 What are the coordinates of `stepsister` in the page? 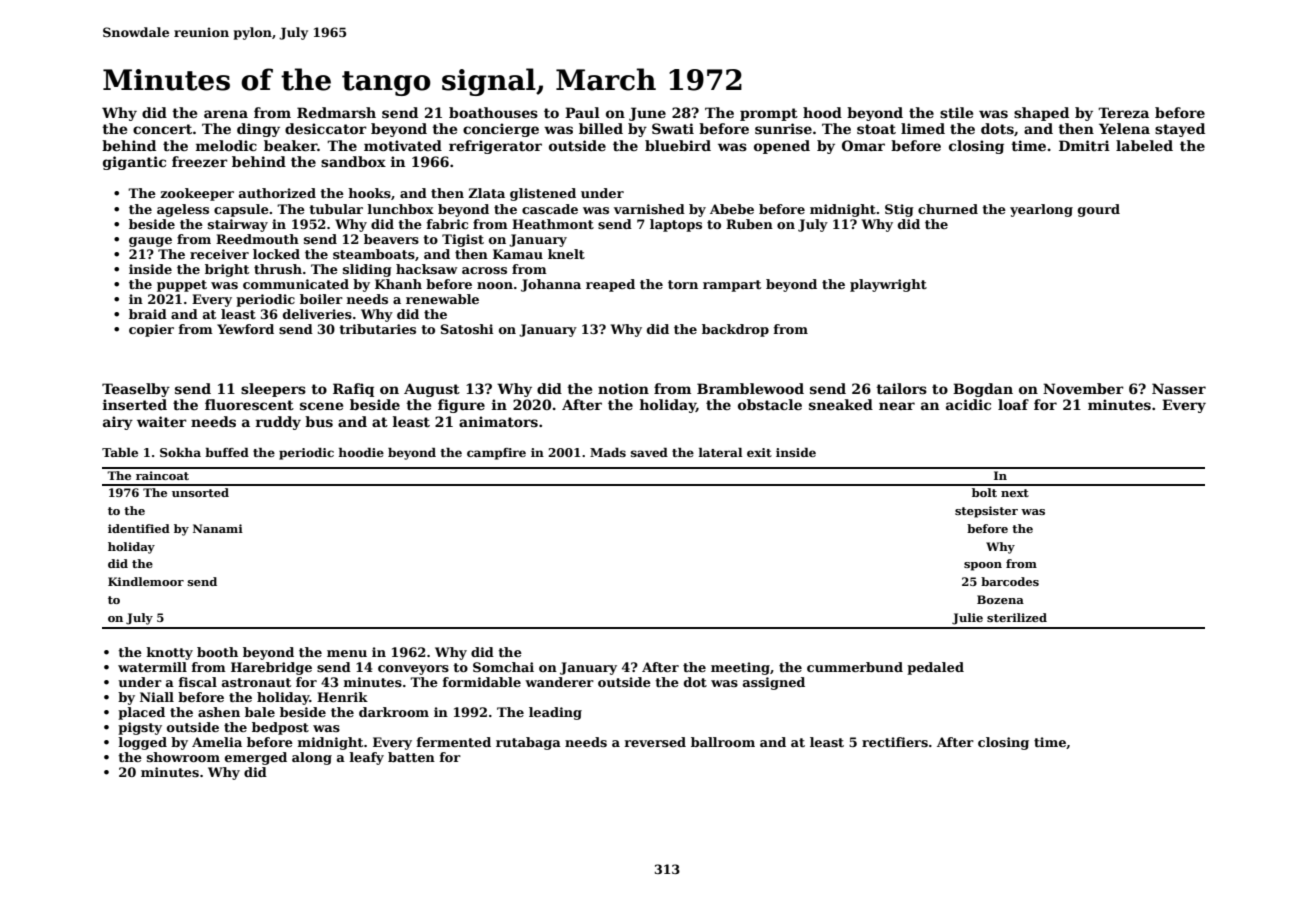 It's located at (986, 512).
